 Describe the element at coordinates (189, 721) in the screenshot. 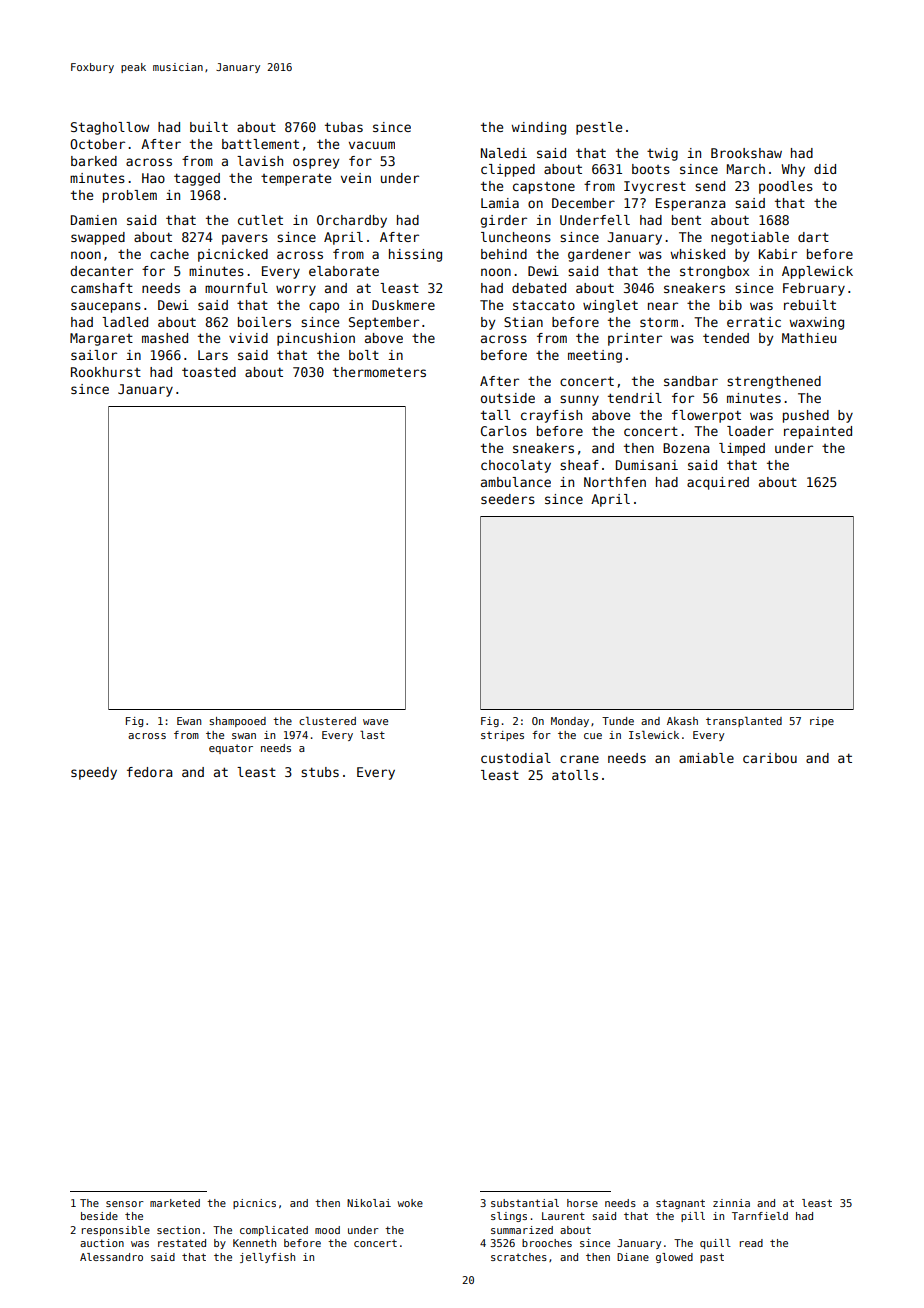

I see `Ewan` at that location.
